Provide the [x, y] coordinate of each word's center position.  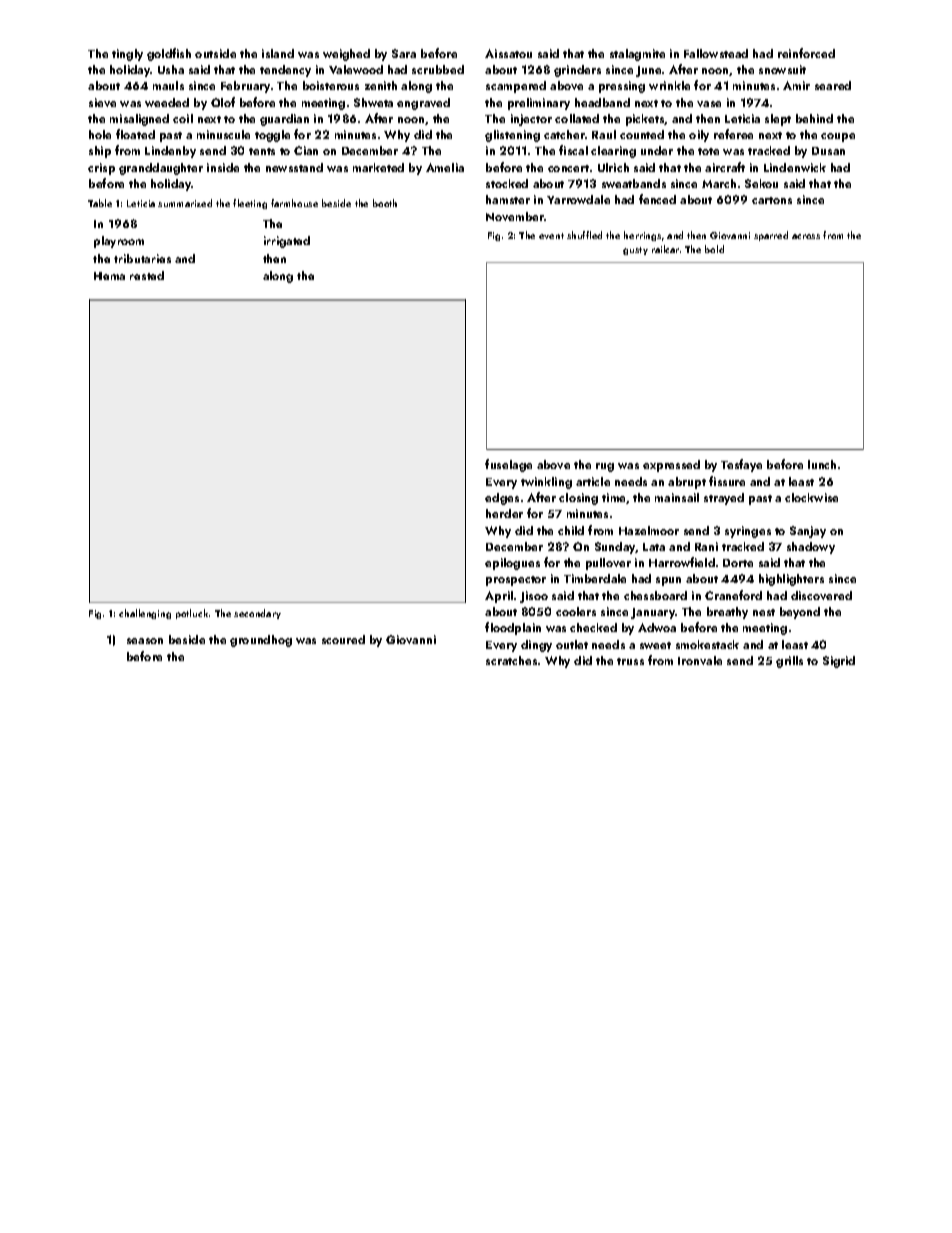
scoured [343, 639]
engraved [423, 104]
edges [502, 499]
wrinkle [669, 85]
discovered [821, 595]
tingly [127, 55]
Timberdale [595, 578]
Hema [109, 276]
